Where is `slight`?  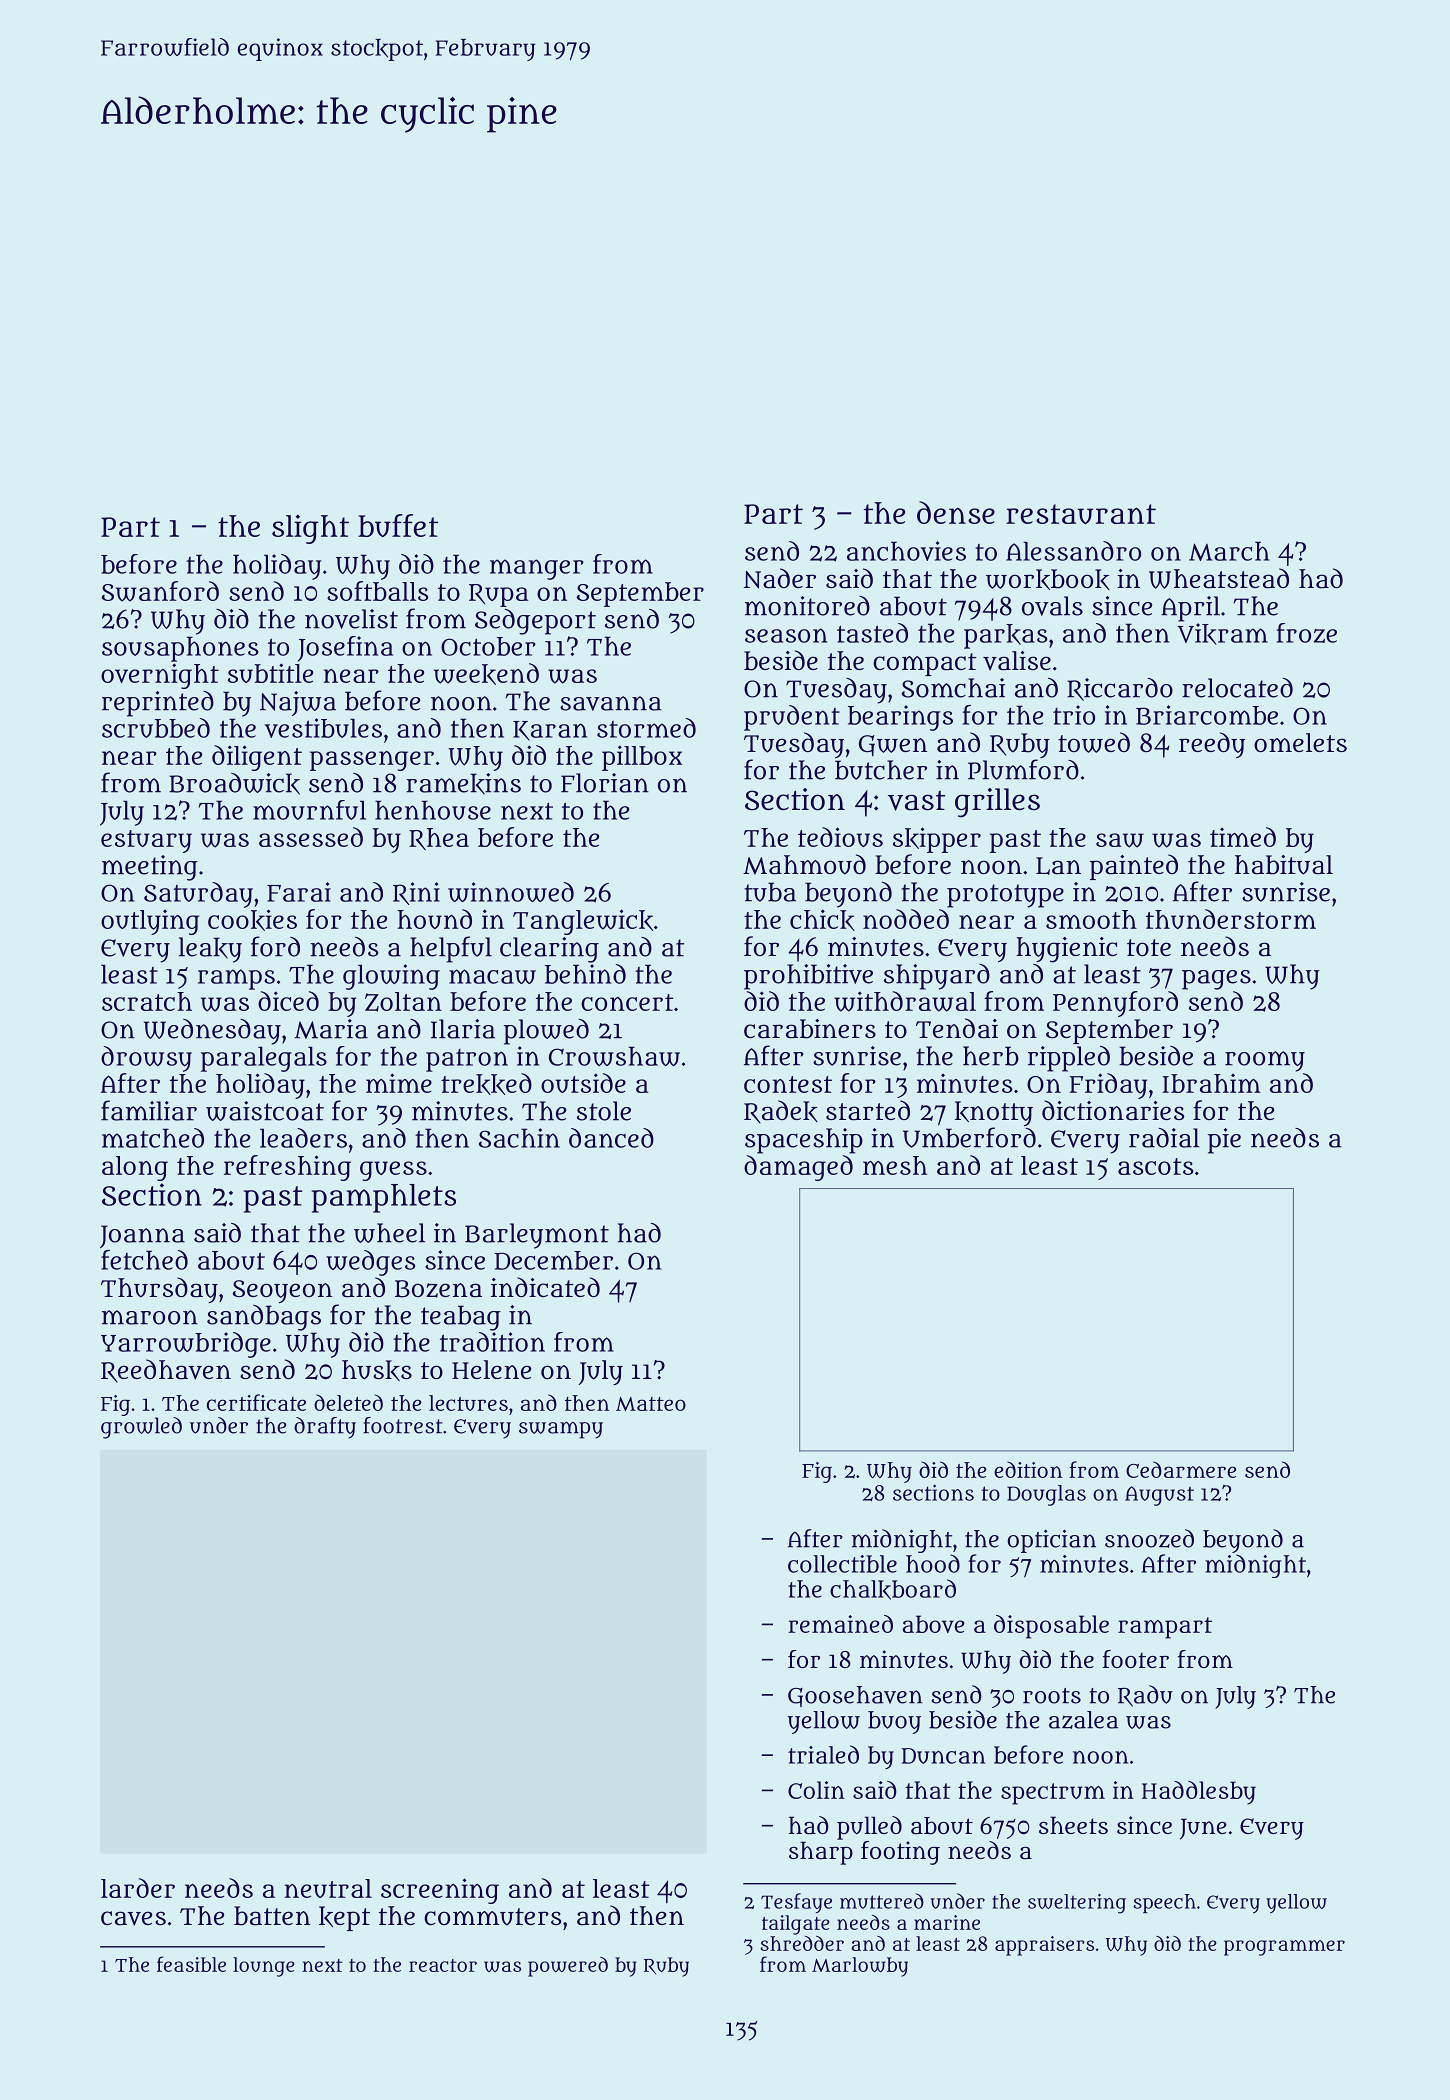 slight is located at coordinates (310, 529).
